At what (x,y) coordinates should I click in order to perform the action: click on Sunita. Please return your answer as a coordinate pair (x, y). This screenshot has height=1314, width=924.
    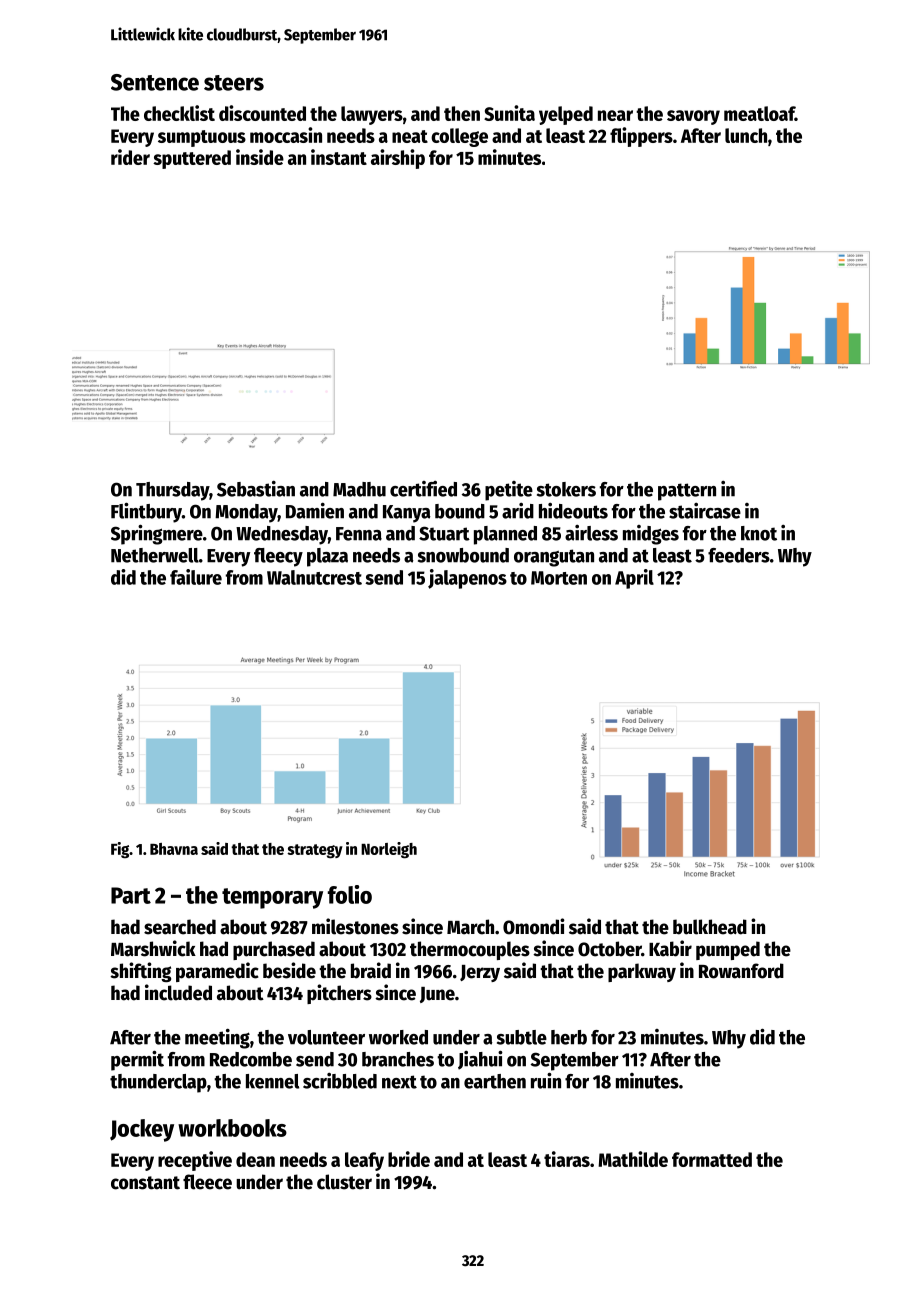
    Looking at the image, I should click on (509, 113).
